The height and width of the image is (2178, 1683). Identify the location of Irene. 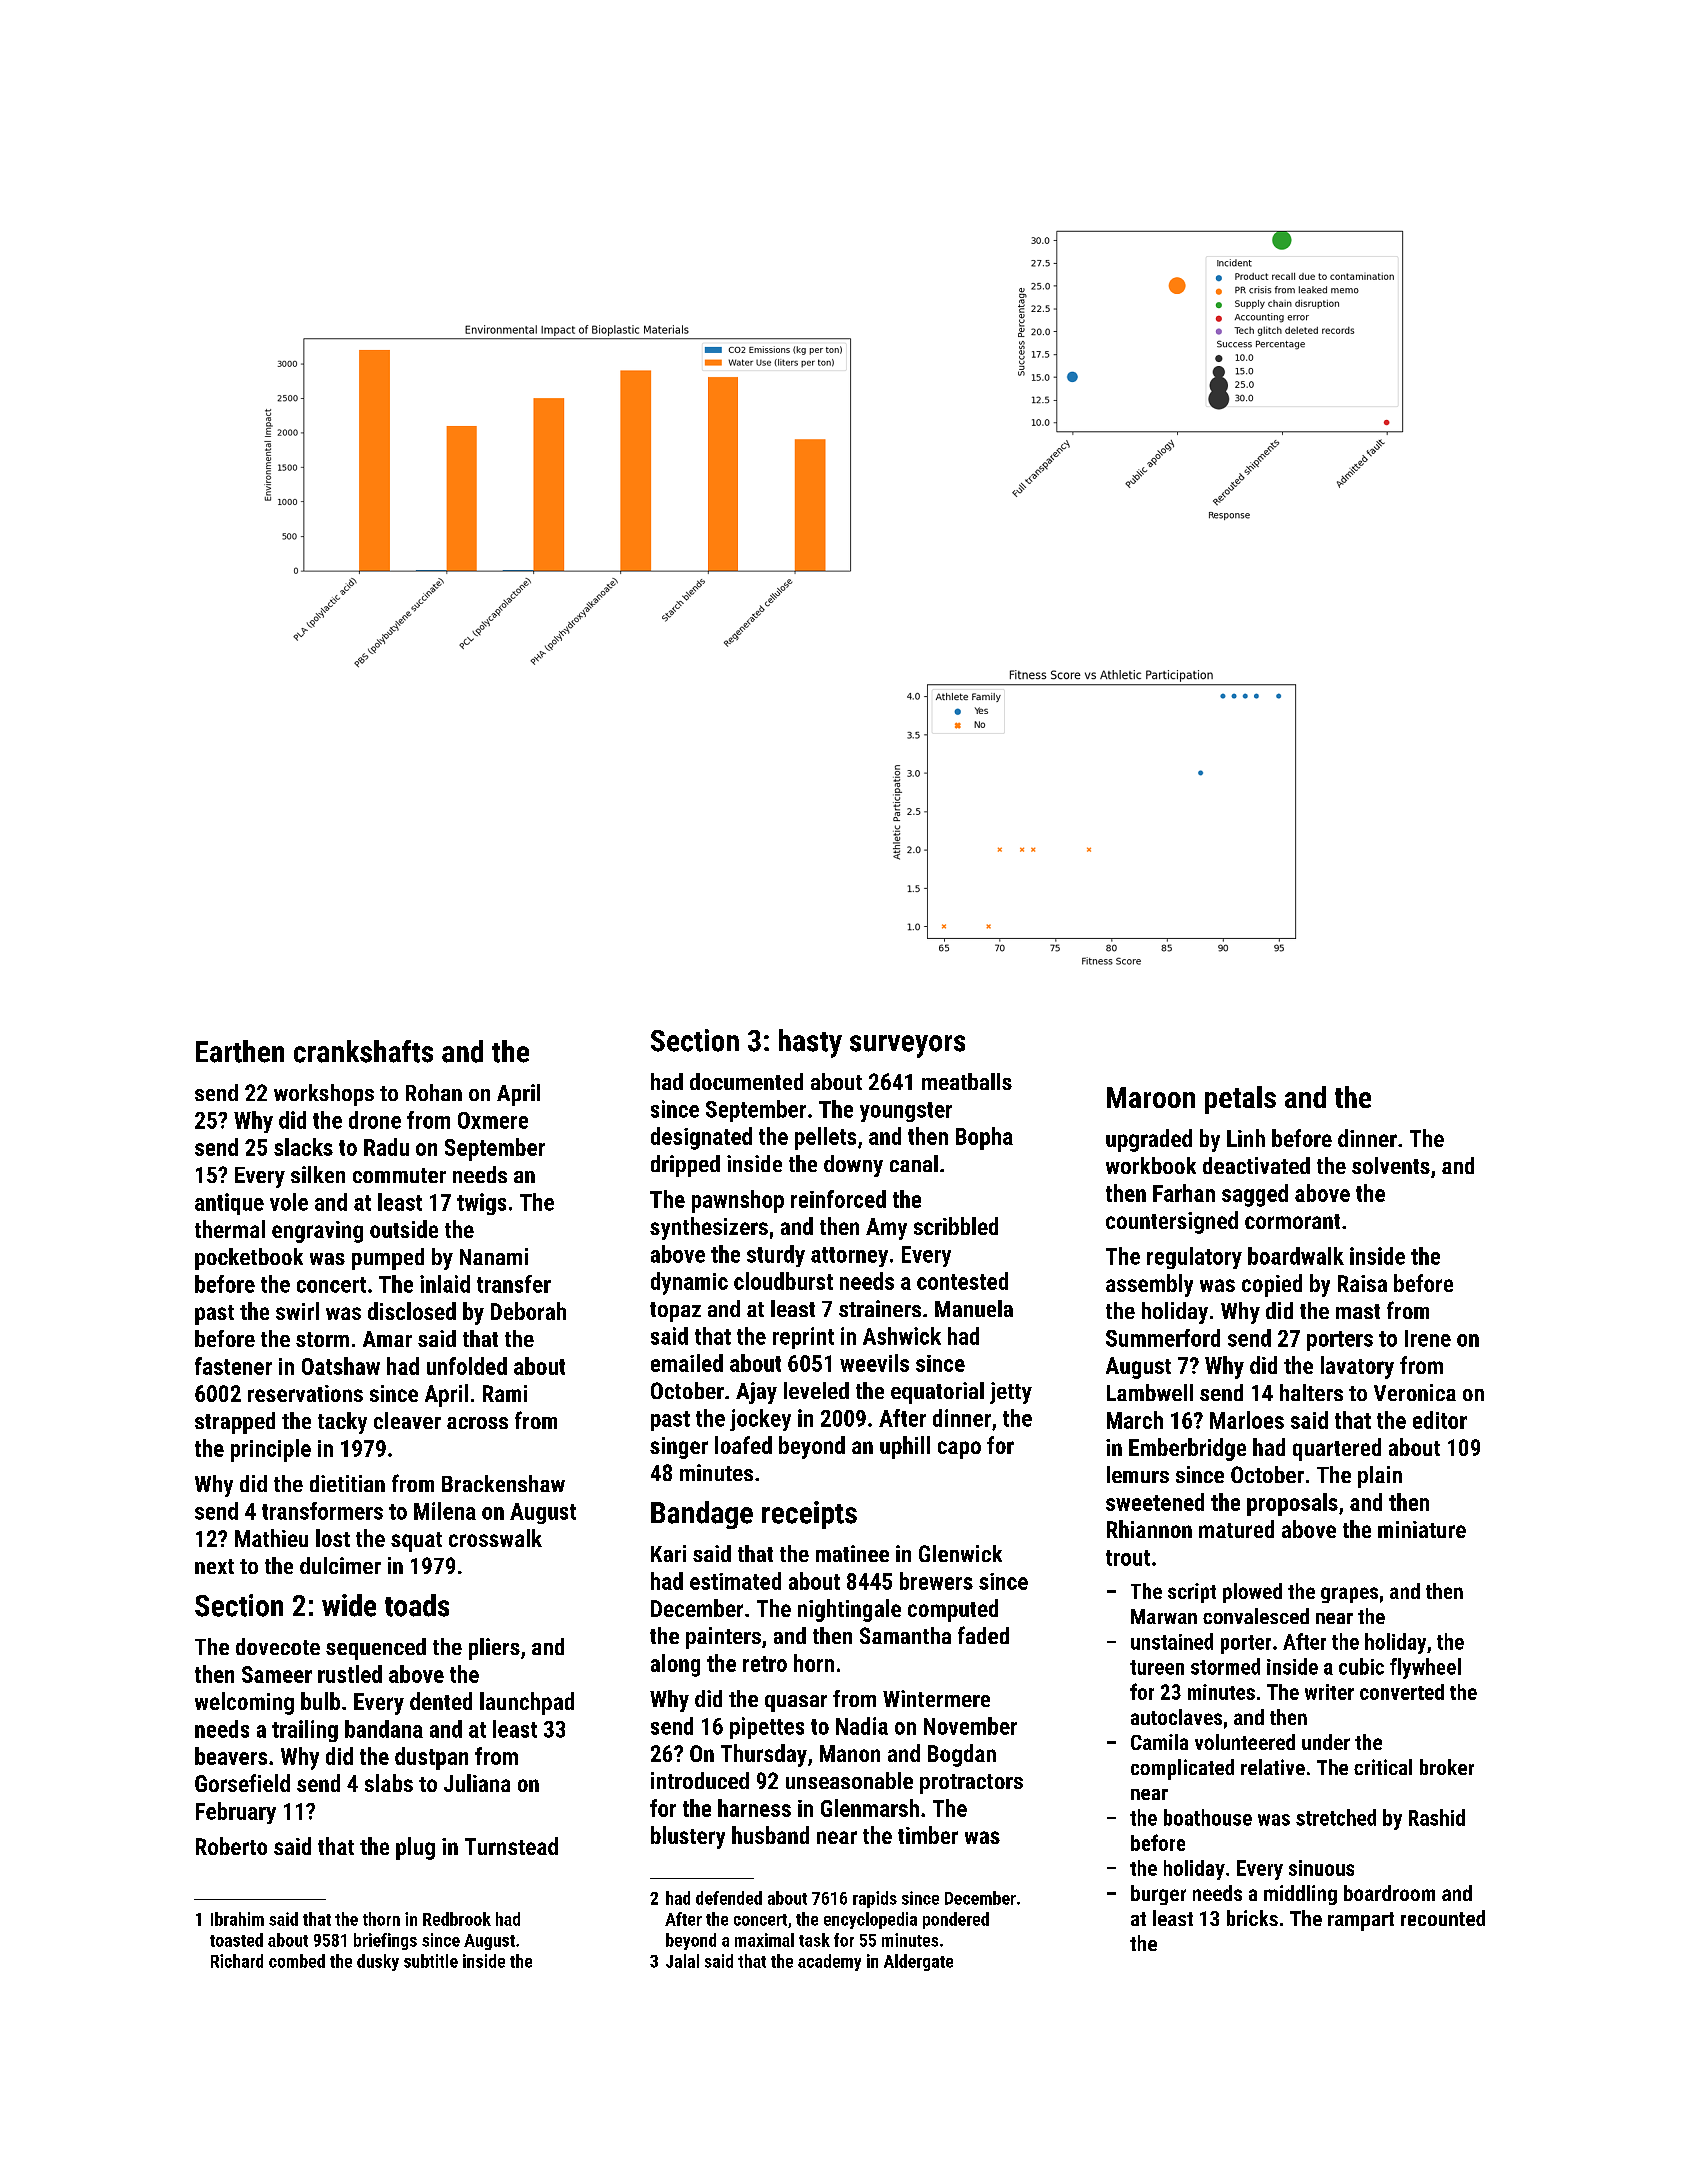
(1428, 1338).
